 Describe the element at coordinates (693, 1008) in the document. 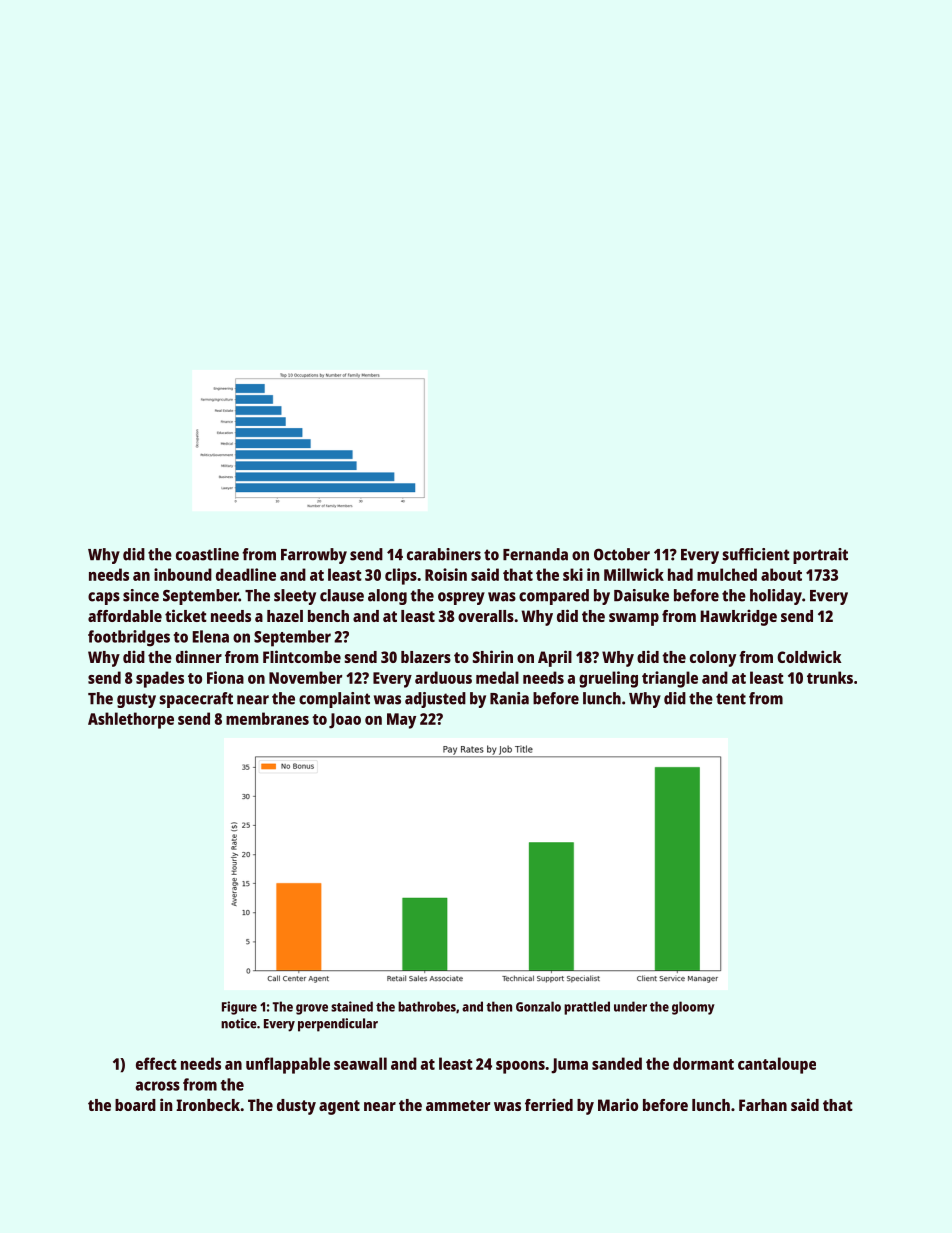

I see `gloomy` at that location.
